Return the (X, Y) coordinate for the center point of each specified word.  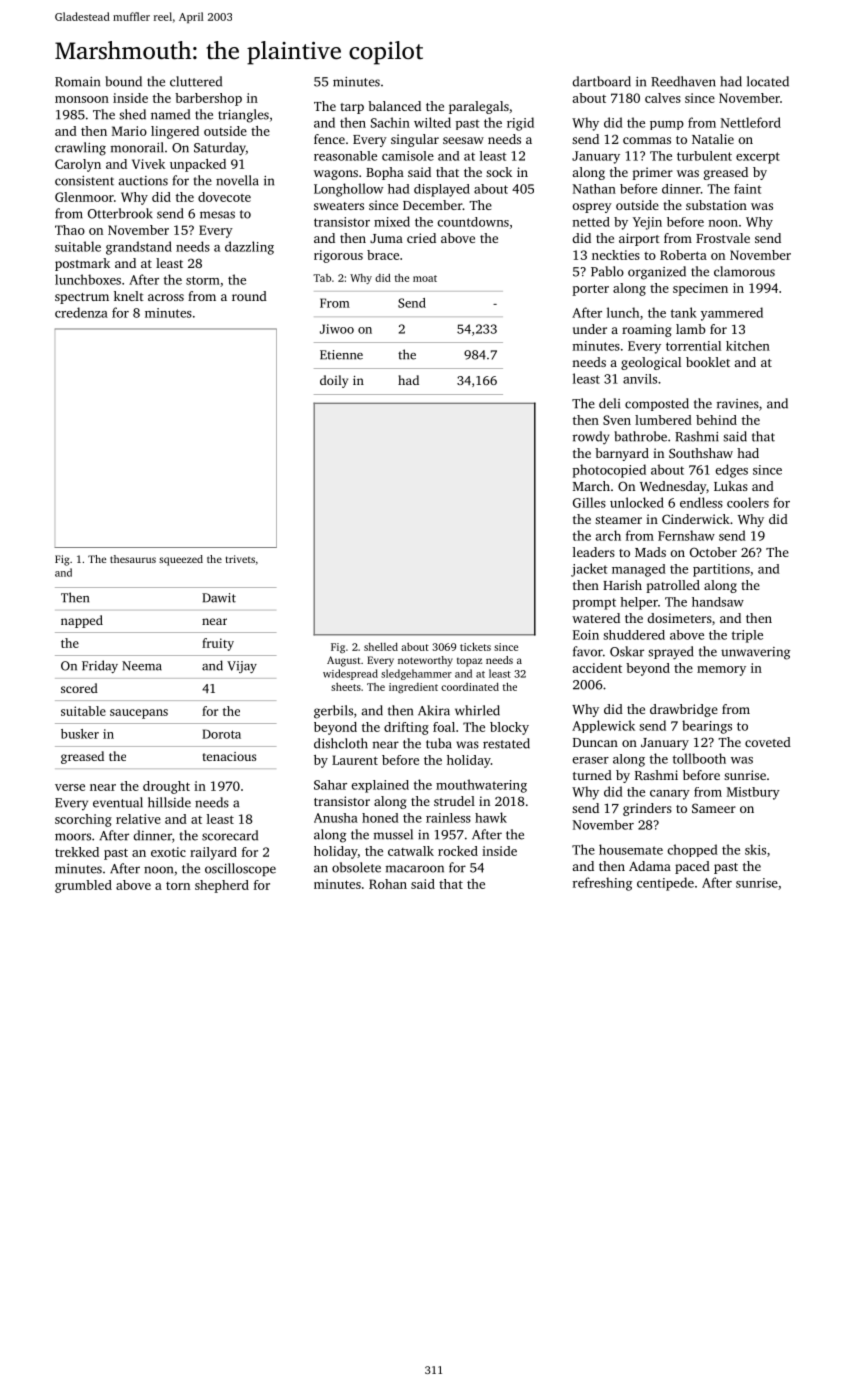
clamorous (744, 271)
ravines (738, 404)
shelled (381, 646)
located (768, 81)
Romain (77, 82)
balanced (394, 106)
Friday (100, 666)
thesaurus (133, 559)
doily (334, 381)
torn (178, 886)
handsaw (718, 602)
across (166, 297)
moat (425, 278)
